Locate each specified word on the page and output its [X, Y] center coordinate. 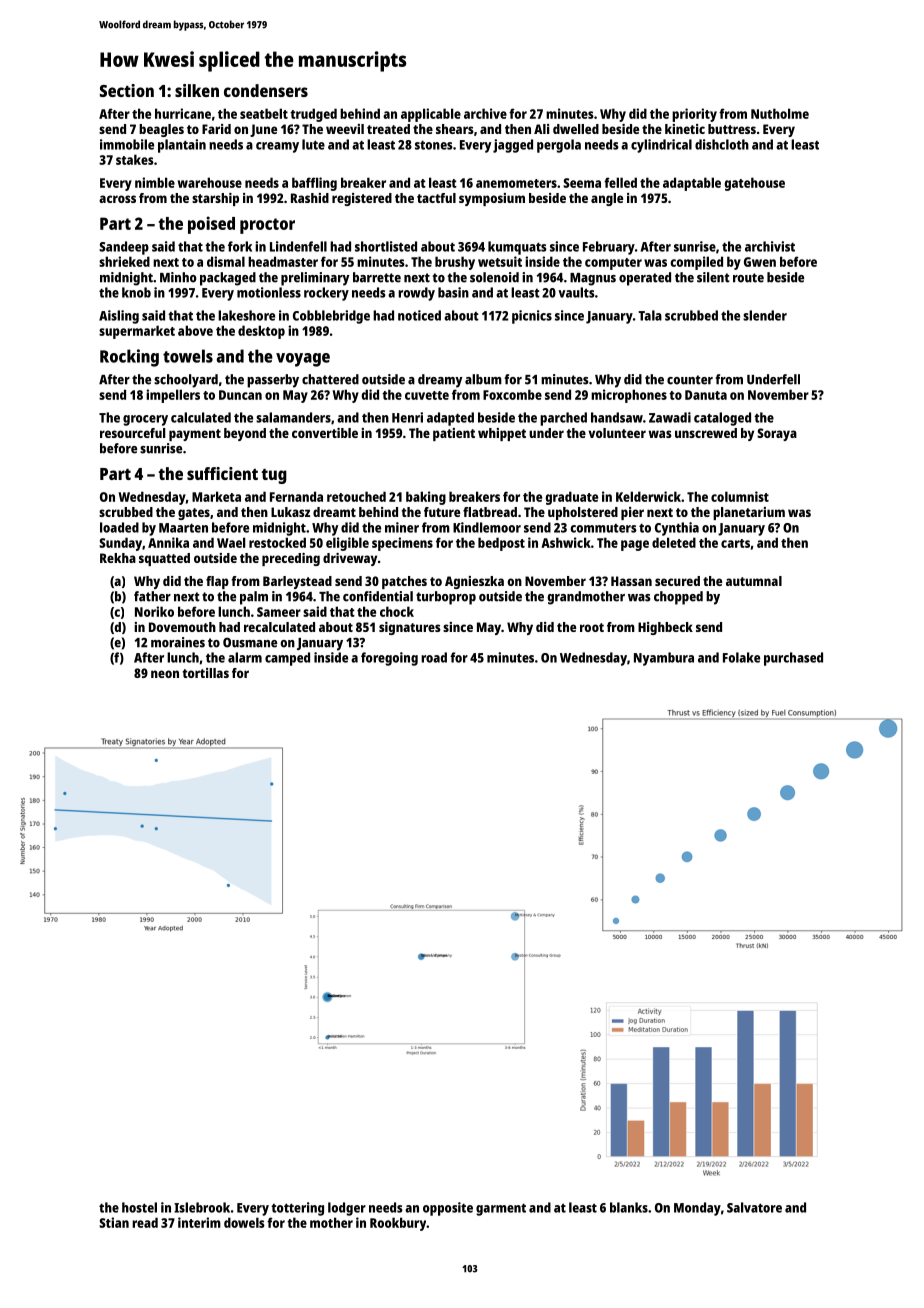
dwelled [576, 129]
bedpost [501, 544]
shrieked [124, 261]
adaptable [692, 184]
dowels [244, 1222]
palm [254, 598]
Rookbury [398, 1224]
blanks [629, 1207]
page [635, 545]
